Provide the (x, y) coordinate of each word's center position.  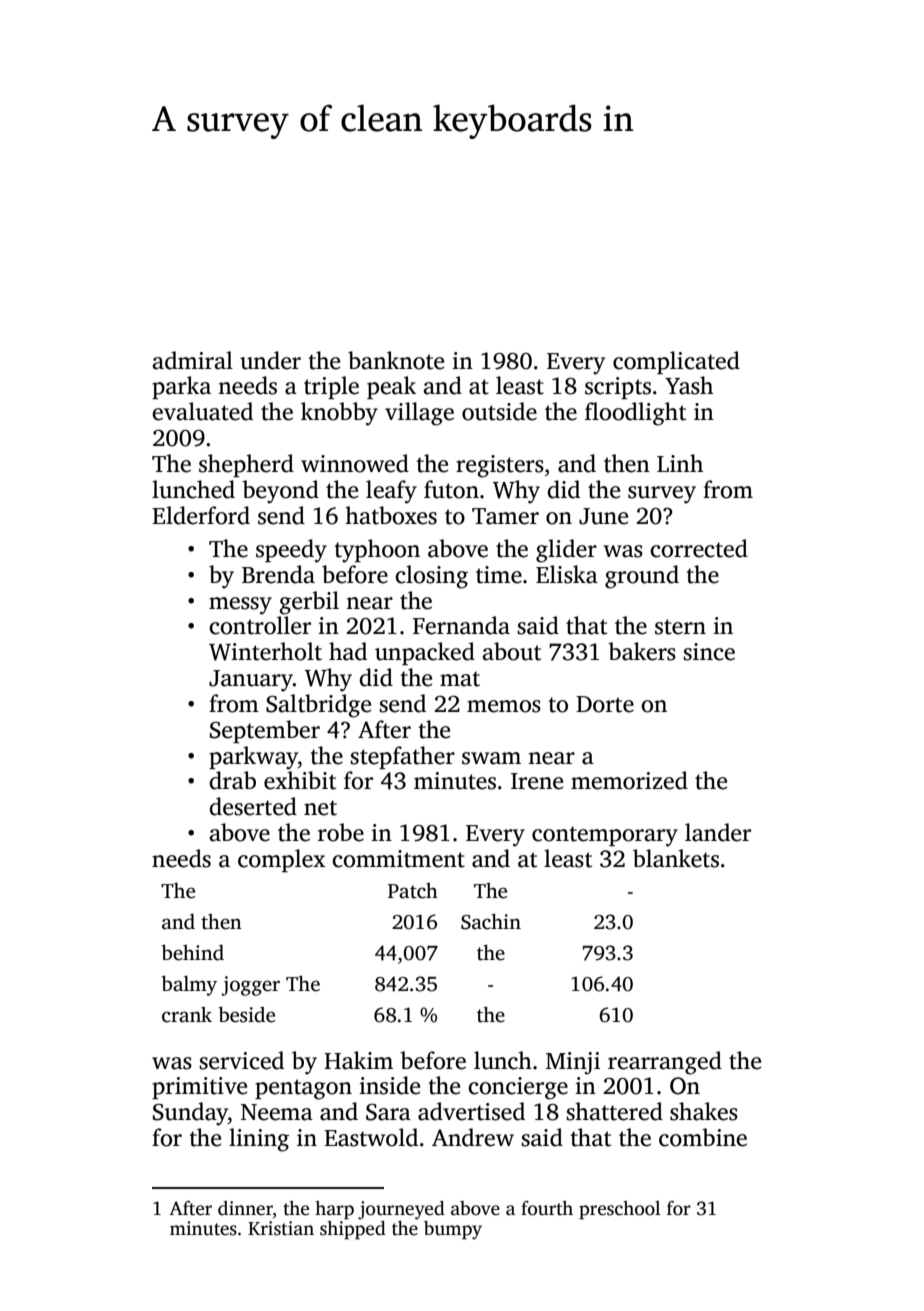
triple (331, 387)
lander (718, 832)
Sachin (491, 921)
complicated (676, 362)
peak (391, 387)
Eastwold (371, 1137)
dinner (245, 1208)
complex (282, 860)
